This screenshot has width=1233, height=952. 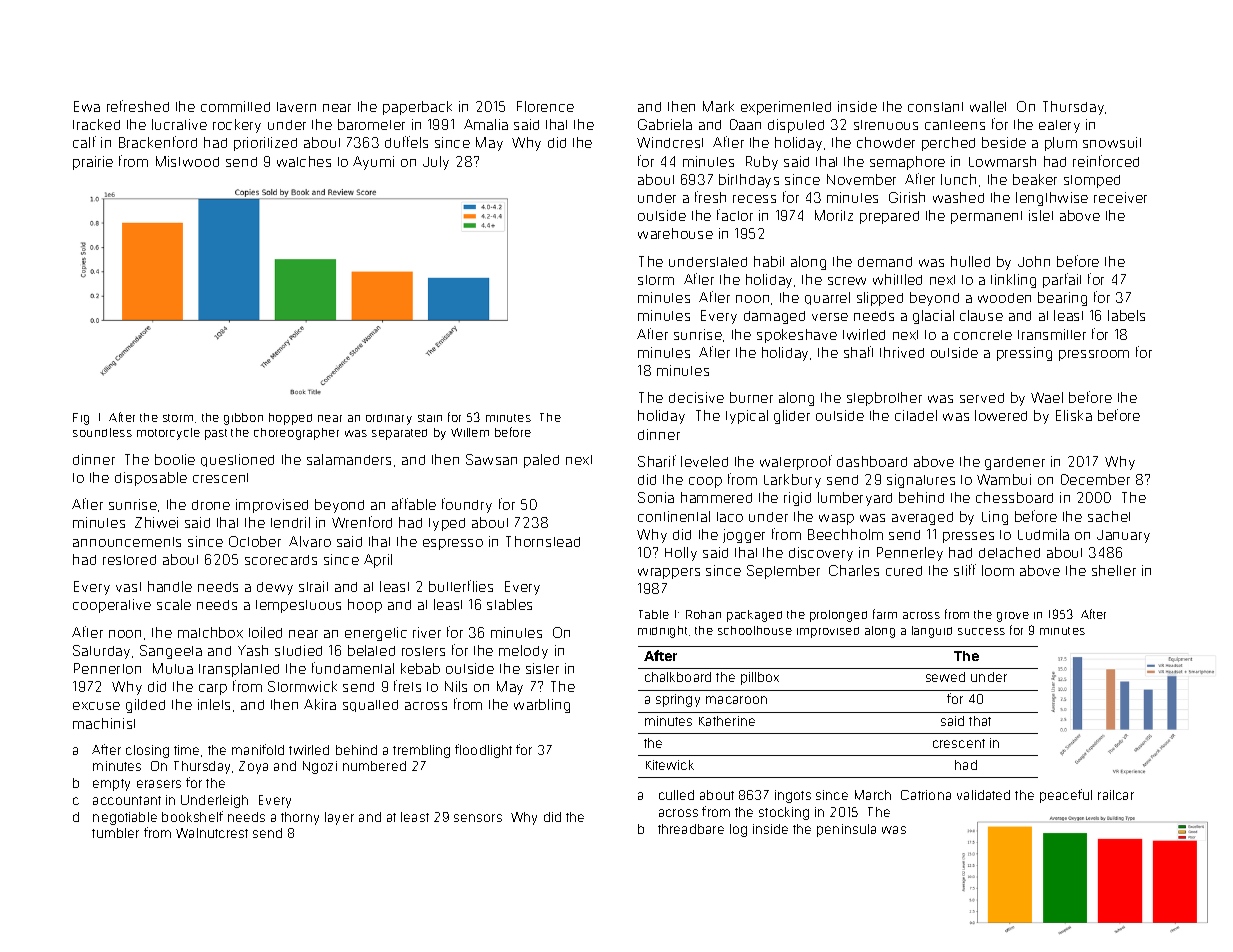 I want to click on packaged, so click(x=754, y=616).
